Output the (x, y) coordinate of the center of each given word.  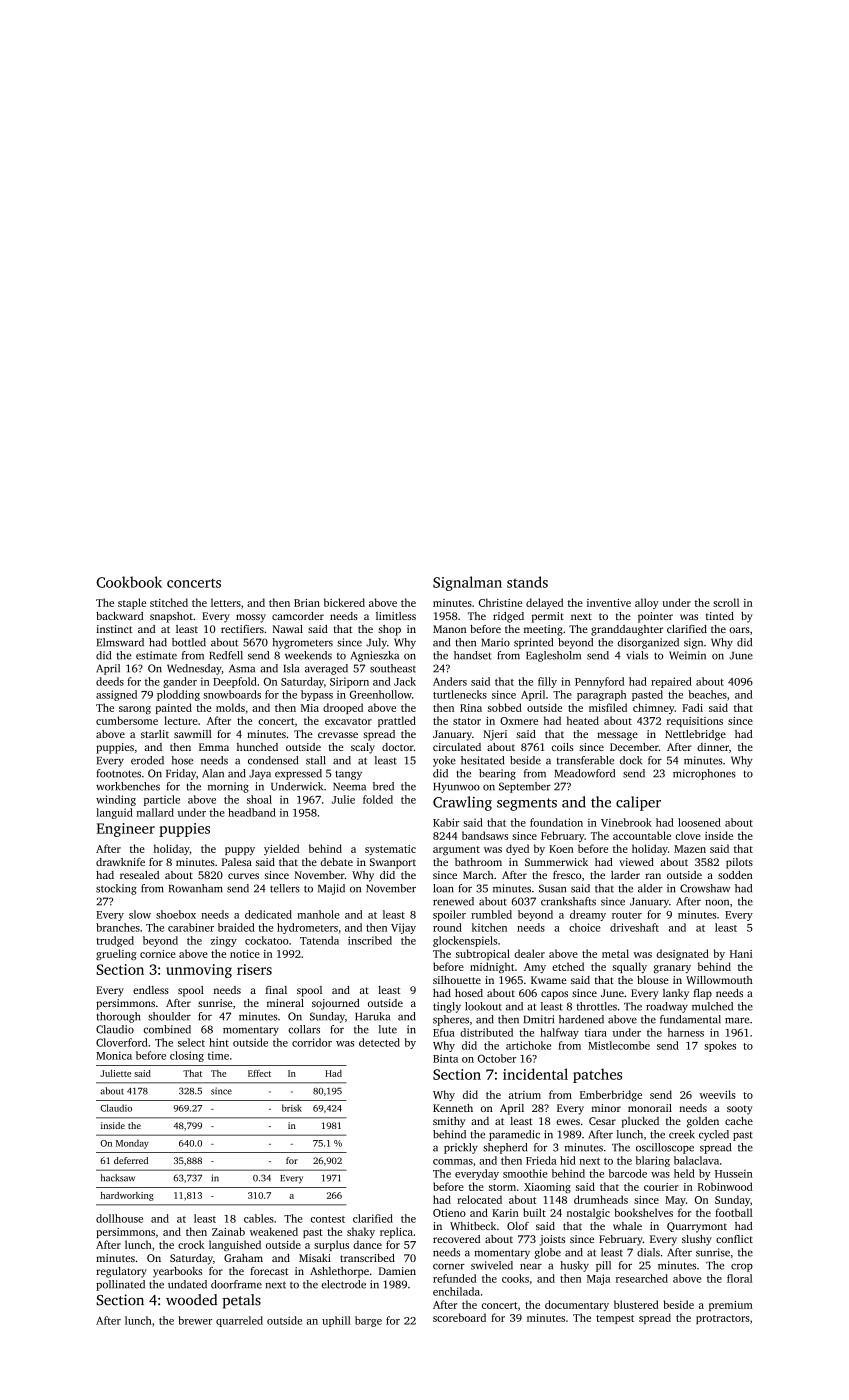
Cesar (602, 1121)
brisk (292, 1108)
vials (637, 655)
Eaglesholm (553, 656)
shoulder (169, 1016)
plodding (178, 695)
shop (389, 630)
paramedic (514, 1135)
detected (379, 1042)
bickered (344, 602)
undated (187, 1284)
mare (737, 1020)
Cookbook (129, 582)
